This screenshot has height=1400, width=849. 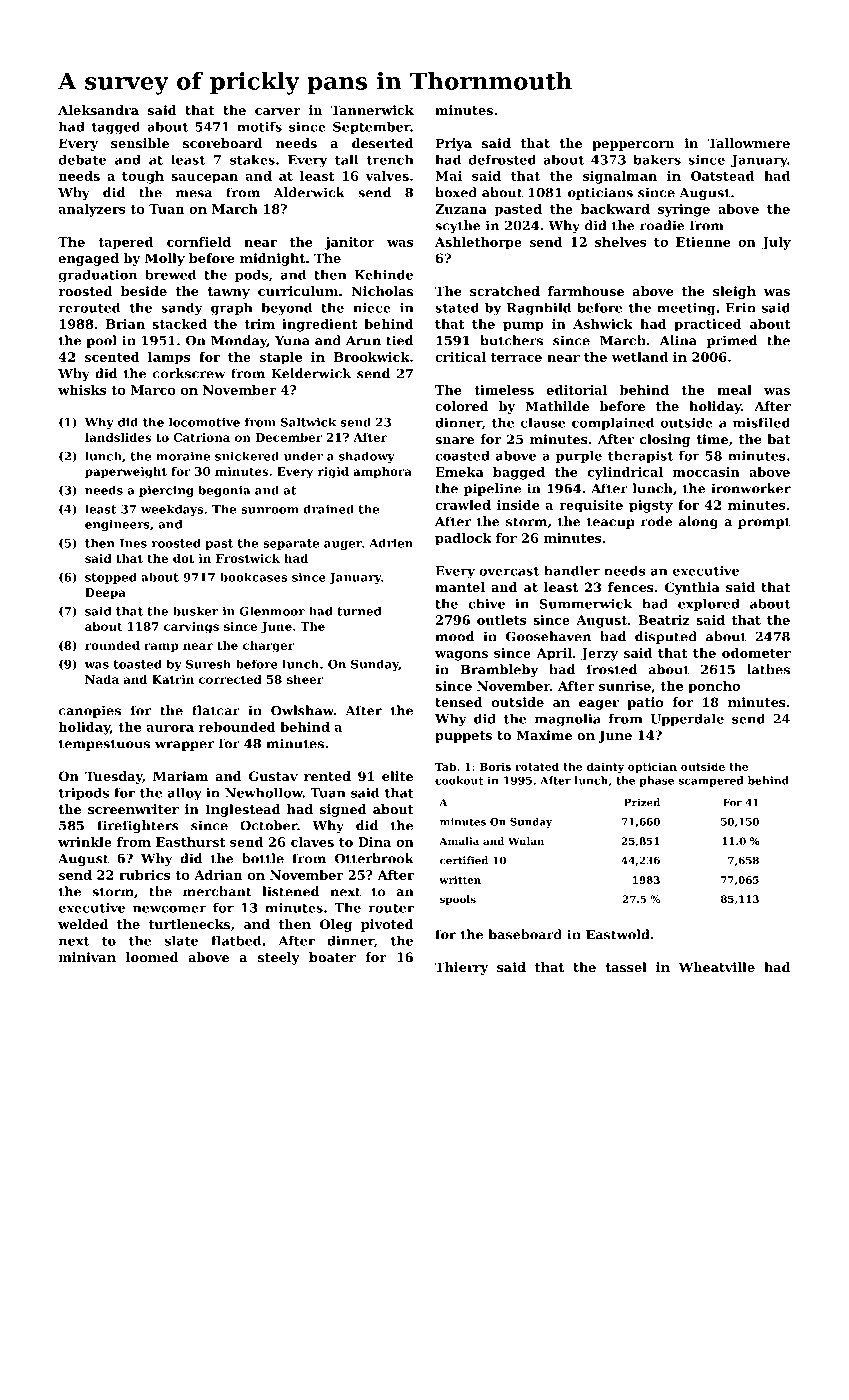 I want to click on welded, so click(x=83, y=924).
